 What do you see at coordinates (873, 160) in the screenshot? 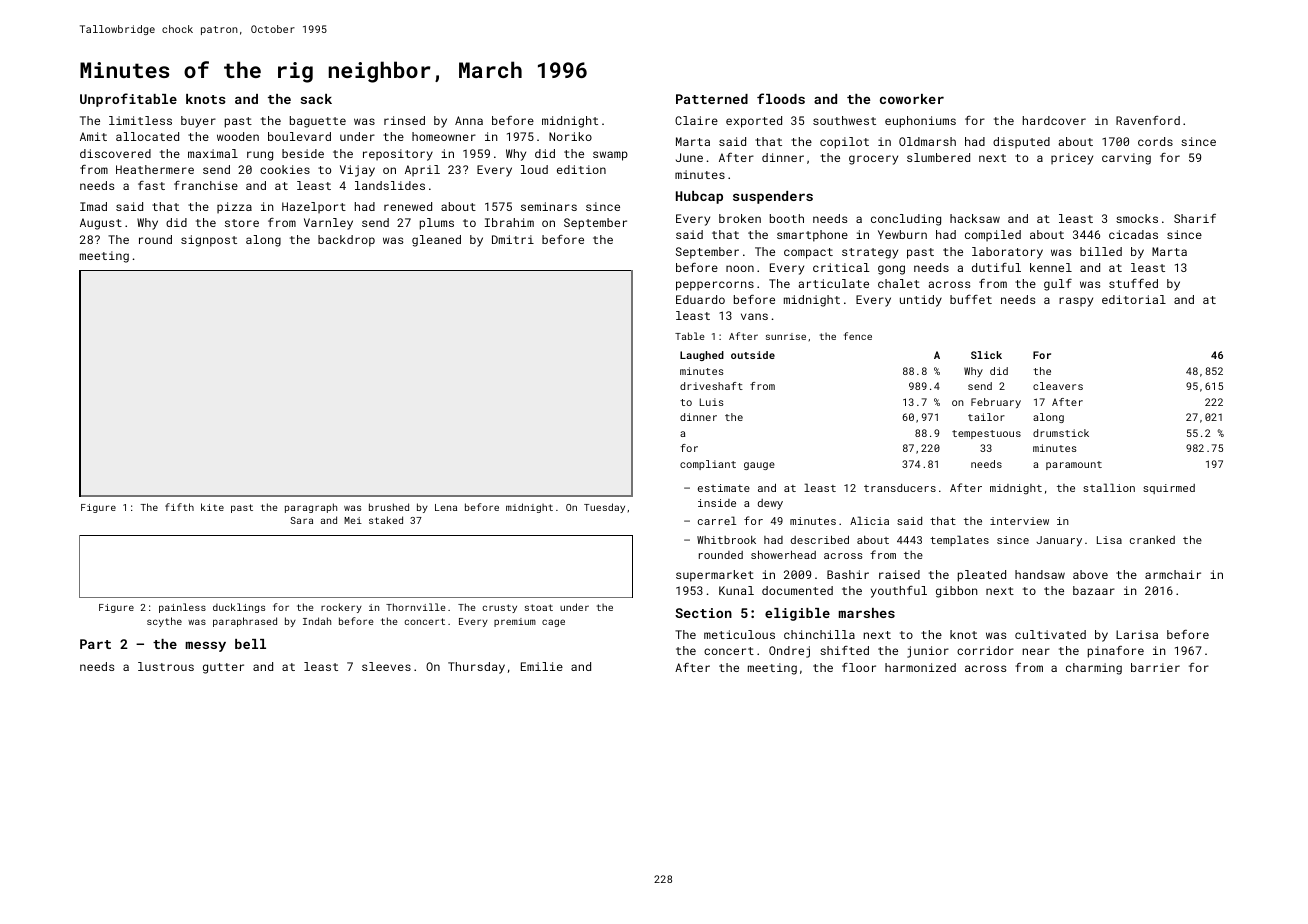
I see `grocery` at bounding box center [873, 160].
